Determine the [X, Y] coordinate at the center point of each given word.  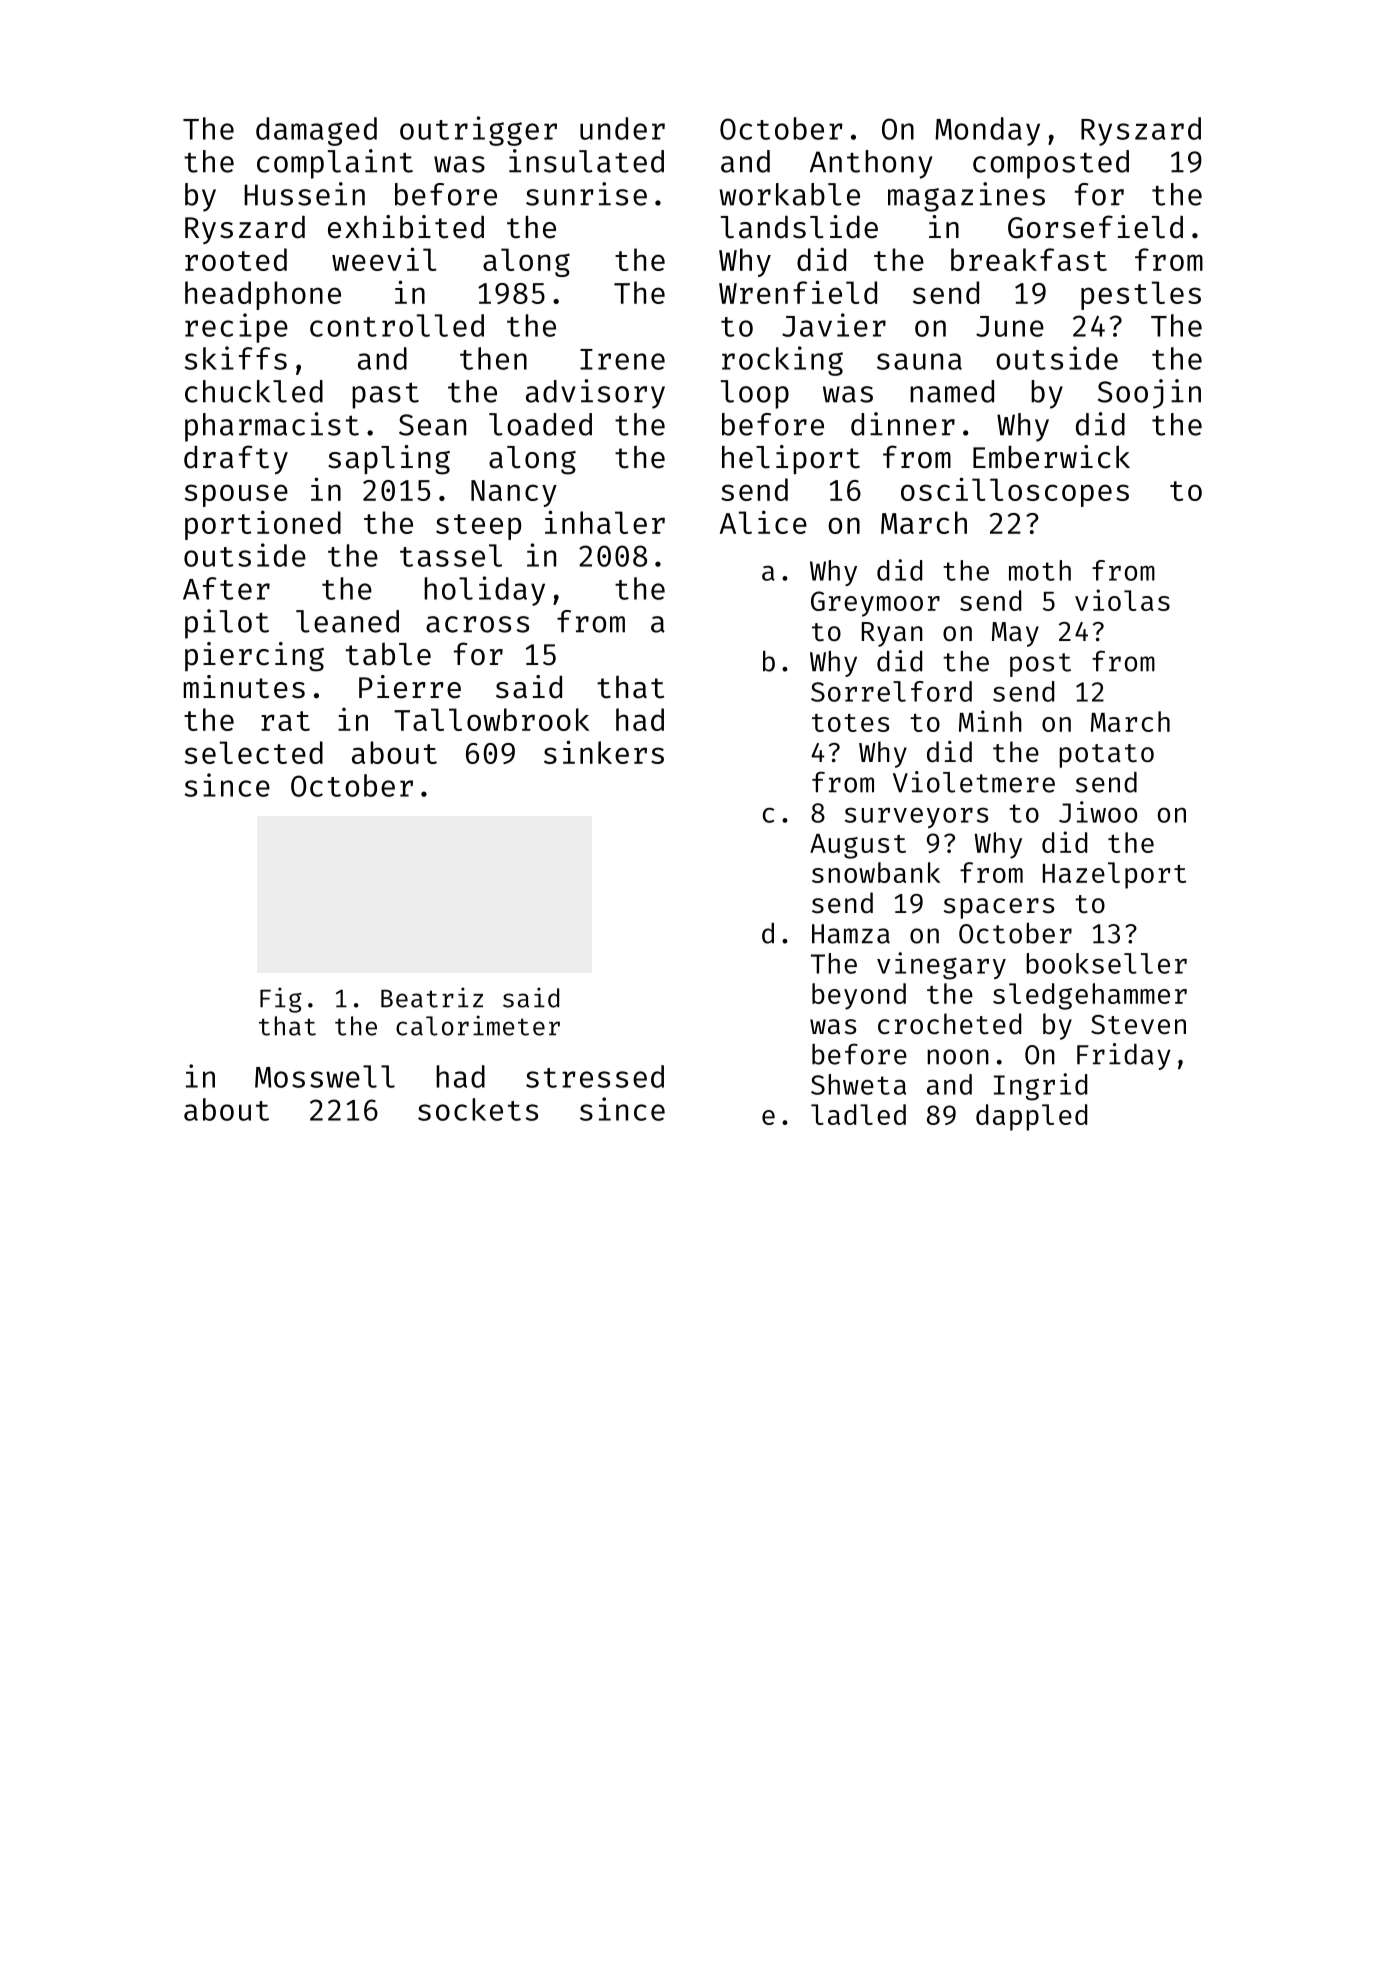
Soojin [1149, 394]
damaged [316, 131]
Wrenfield [798, 292]
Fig [281, 1000]
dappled [1031, 1117]
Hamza [851, 934]
